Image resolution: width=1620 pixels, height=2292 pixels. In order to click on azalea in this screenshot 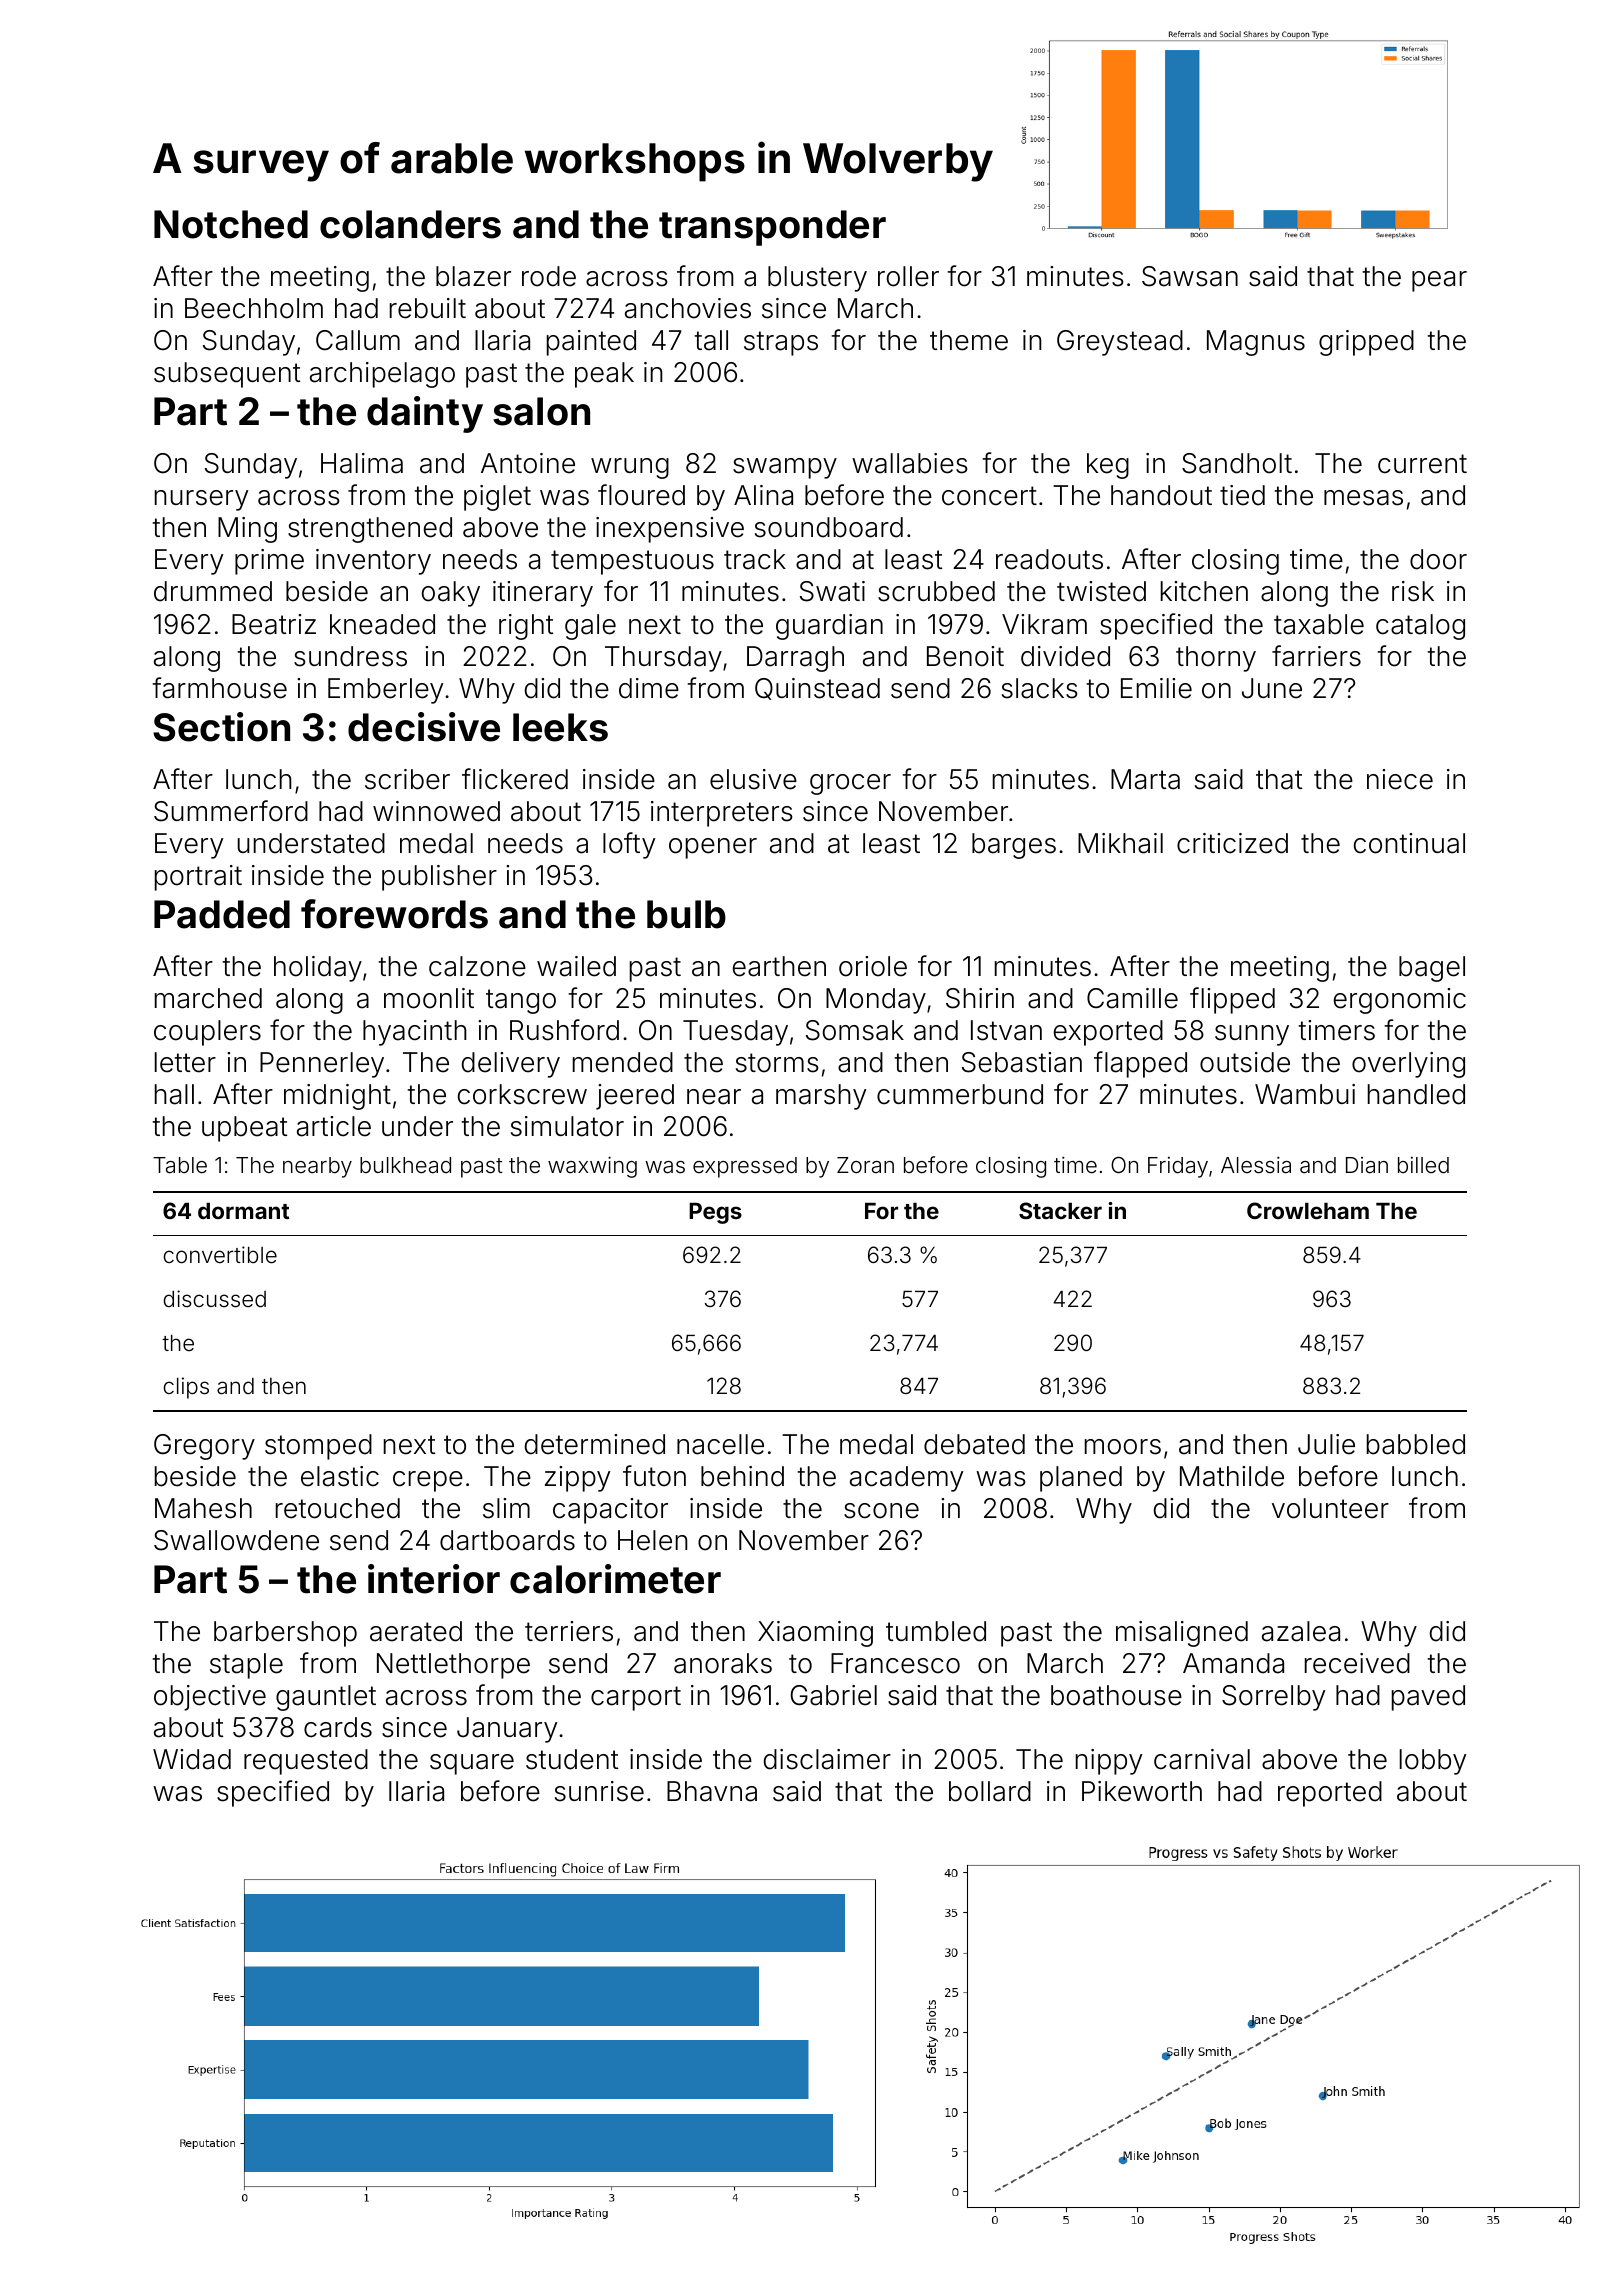, I will do `click(1301, 1631)`.
